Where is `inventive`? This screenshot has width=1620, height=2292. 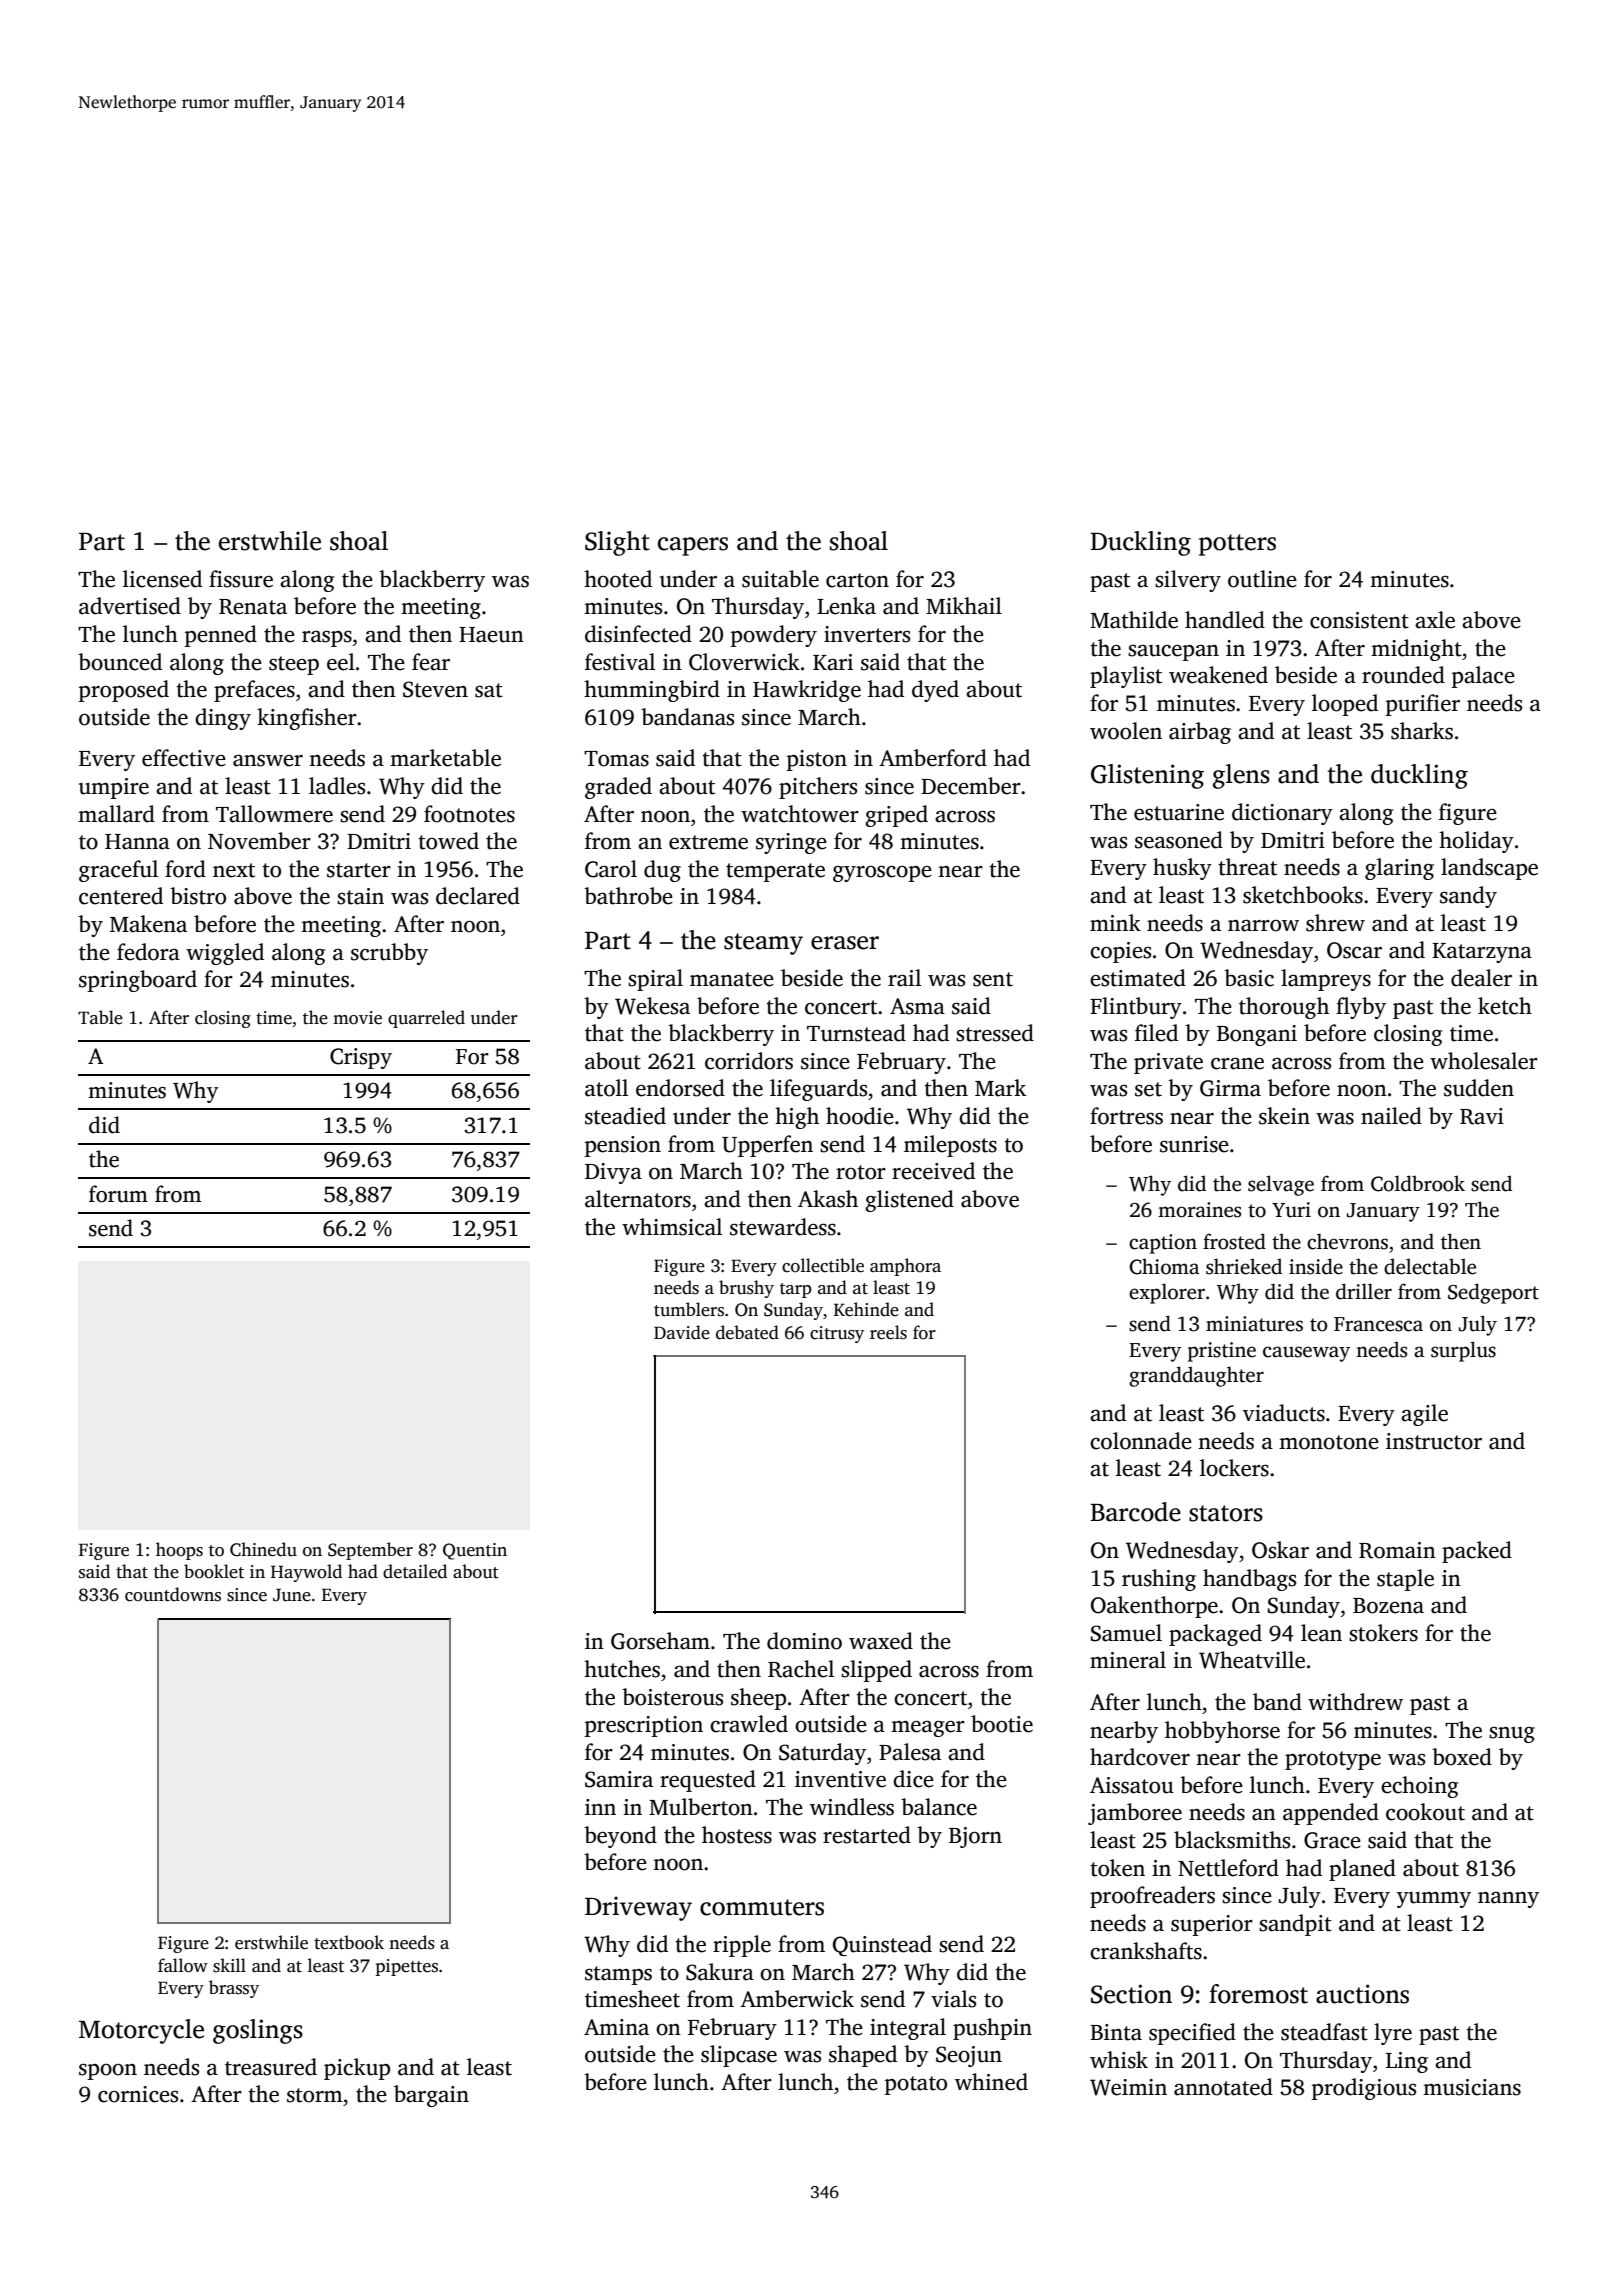 inventive is located at coordinates (840, 1779).
